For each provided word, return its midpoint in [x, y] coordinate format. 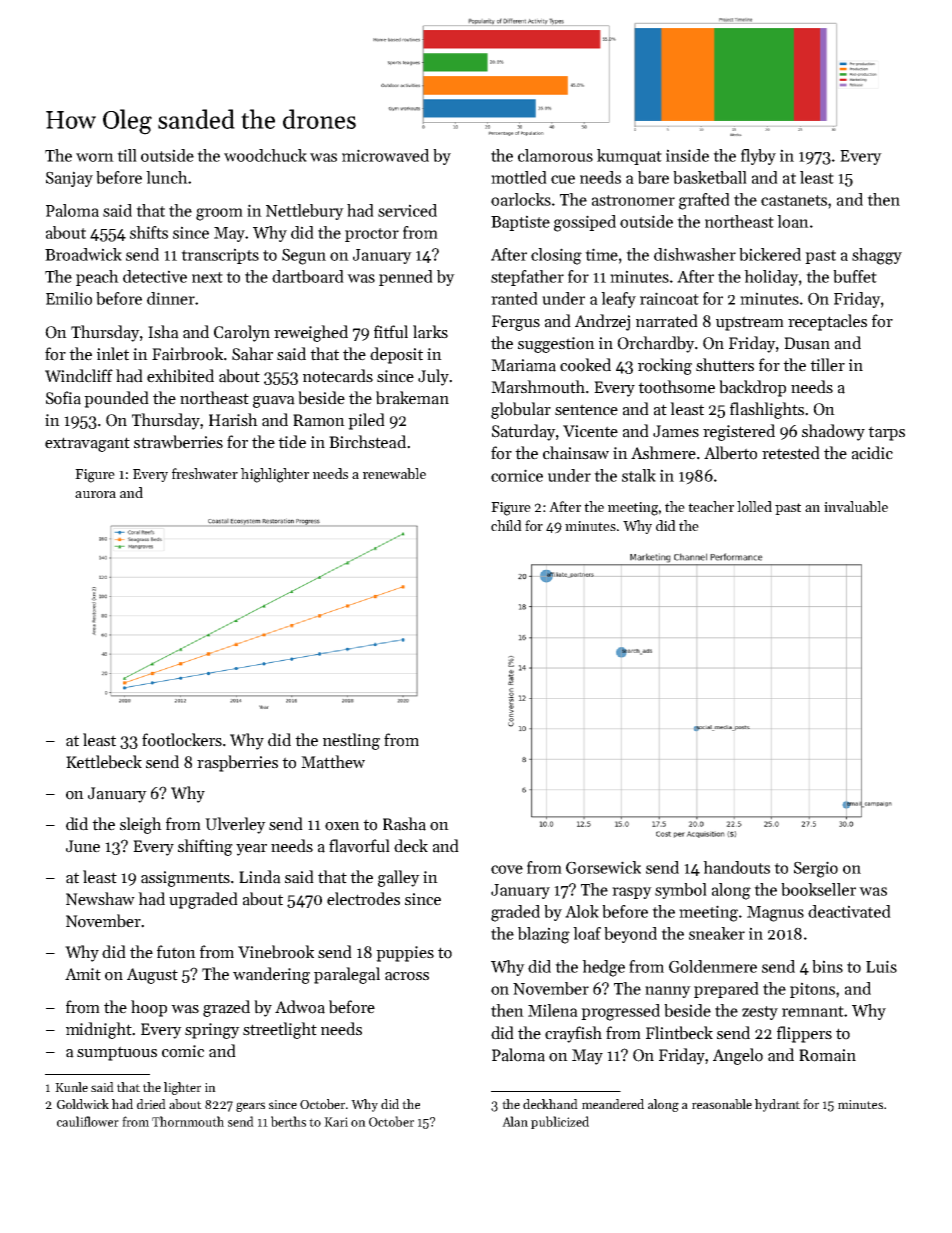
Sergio [816, 869]
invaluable [856, 506]
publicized [560, 1122]
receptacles [827, 322]
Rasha [404, 824]
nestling [351, 741]
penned [406, 278]
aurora [95, 494]
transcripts [220, 256]
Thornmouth [188, 1121]
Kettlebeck [104, 762]
